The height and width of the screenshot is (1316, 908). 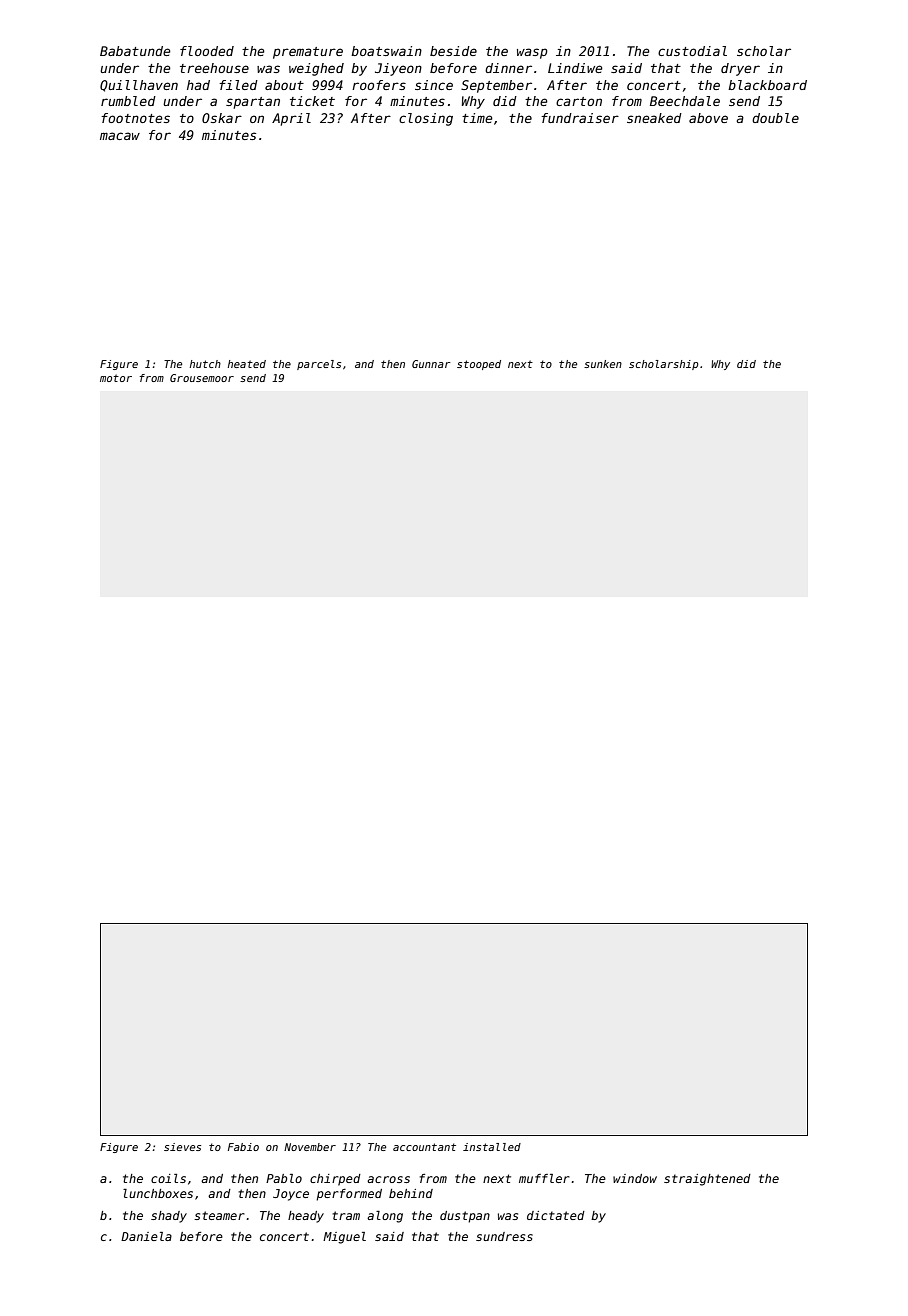 What do you see at coordinates (692, 51) in the screenshot?
I see `custodial` at bounding box center [692, 51].
